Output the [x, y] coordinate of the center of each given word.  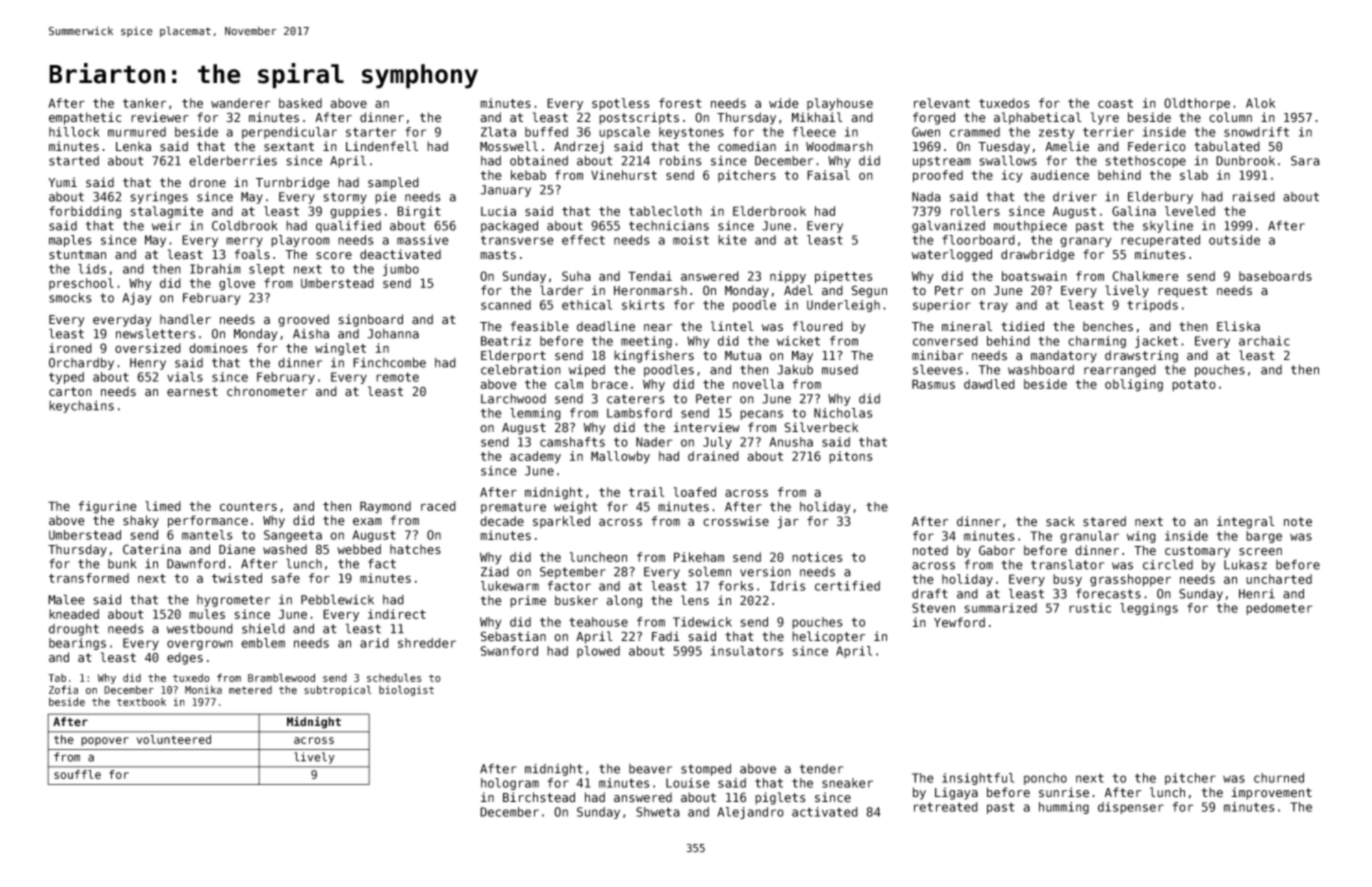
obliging [1134, 385]
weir [166, 225]
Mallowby [620, 457]
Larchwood [513, 399]
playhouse [840, 104]
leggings [1149, 609]
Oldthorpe [1197, 104]
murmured [137, 132]
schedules [394, 677]
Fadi [666, 636]
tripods [1152, 306]
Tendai [650, 276]
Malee [66, 599]
